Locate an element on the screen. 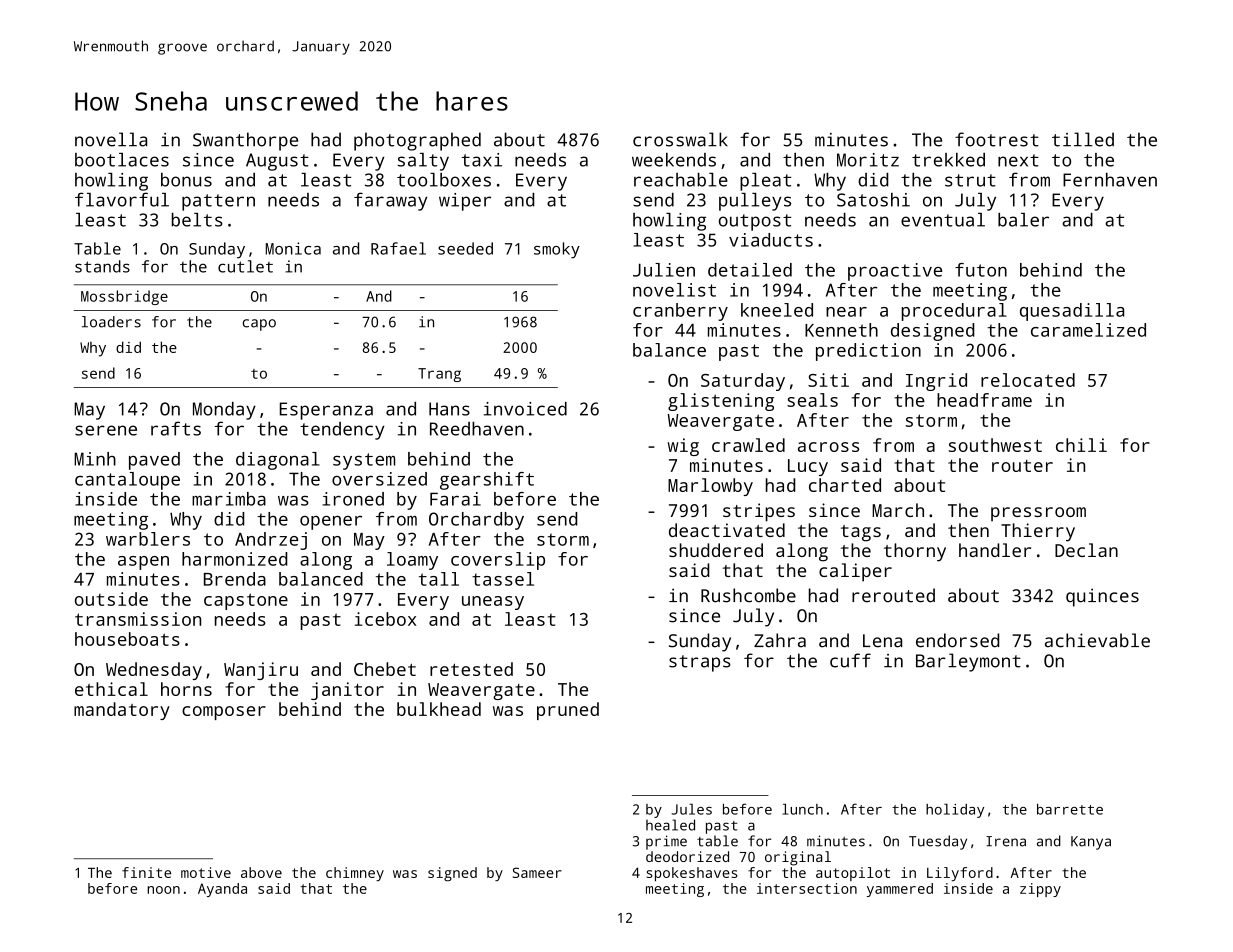 Image resolution: width=1233 pixels, height=952 pixels. system is located at coordinates (364, 461).
